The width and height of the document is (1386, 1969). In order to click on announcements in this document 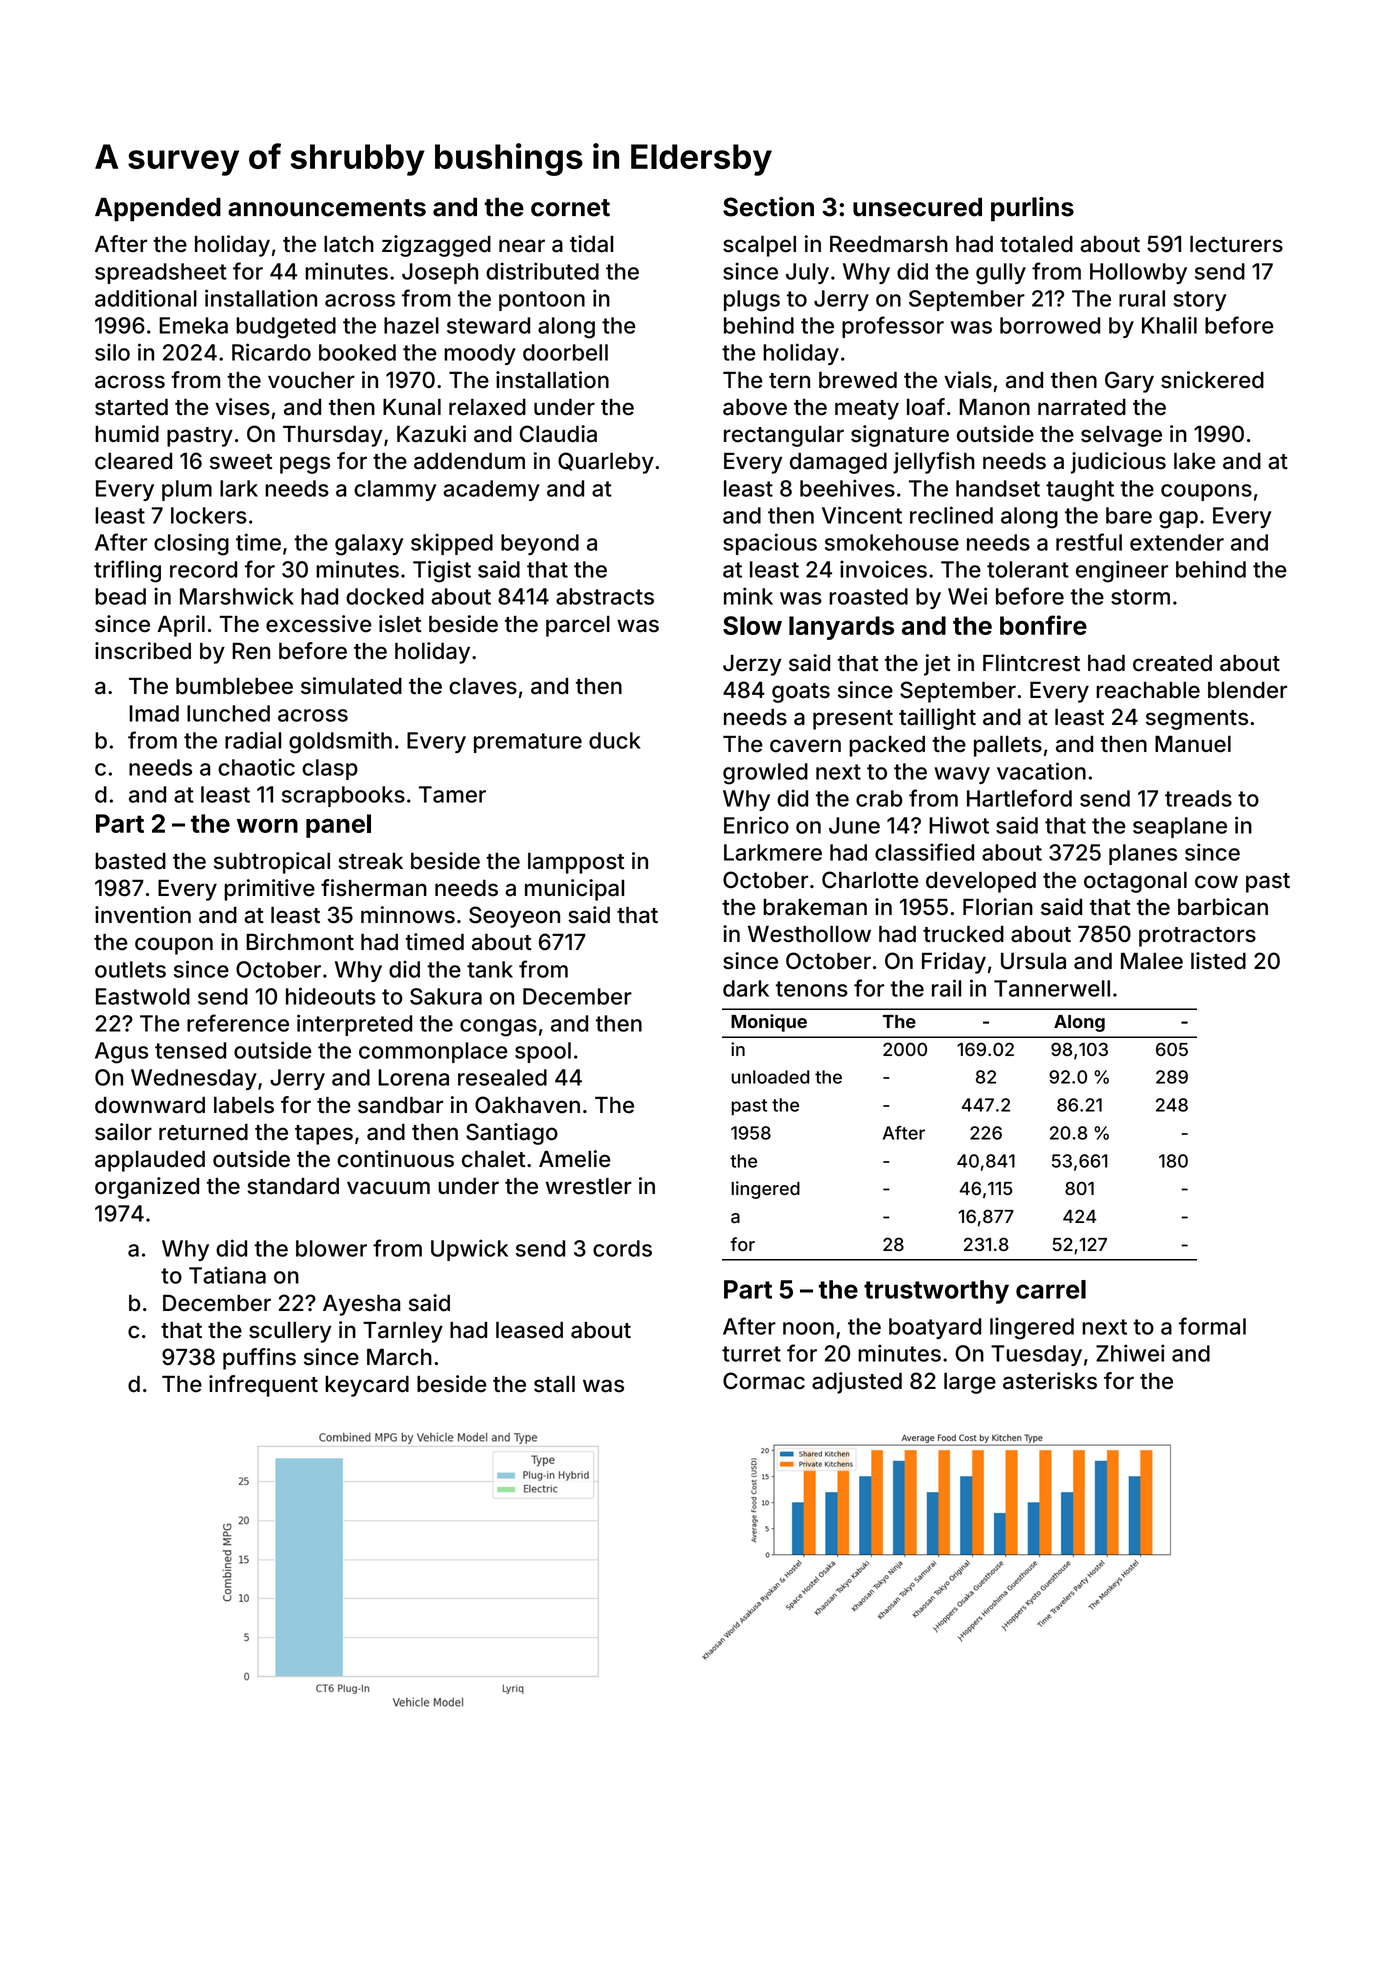, I will do `click(327, 208)`.
